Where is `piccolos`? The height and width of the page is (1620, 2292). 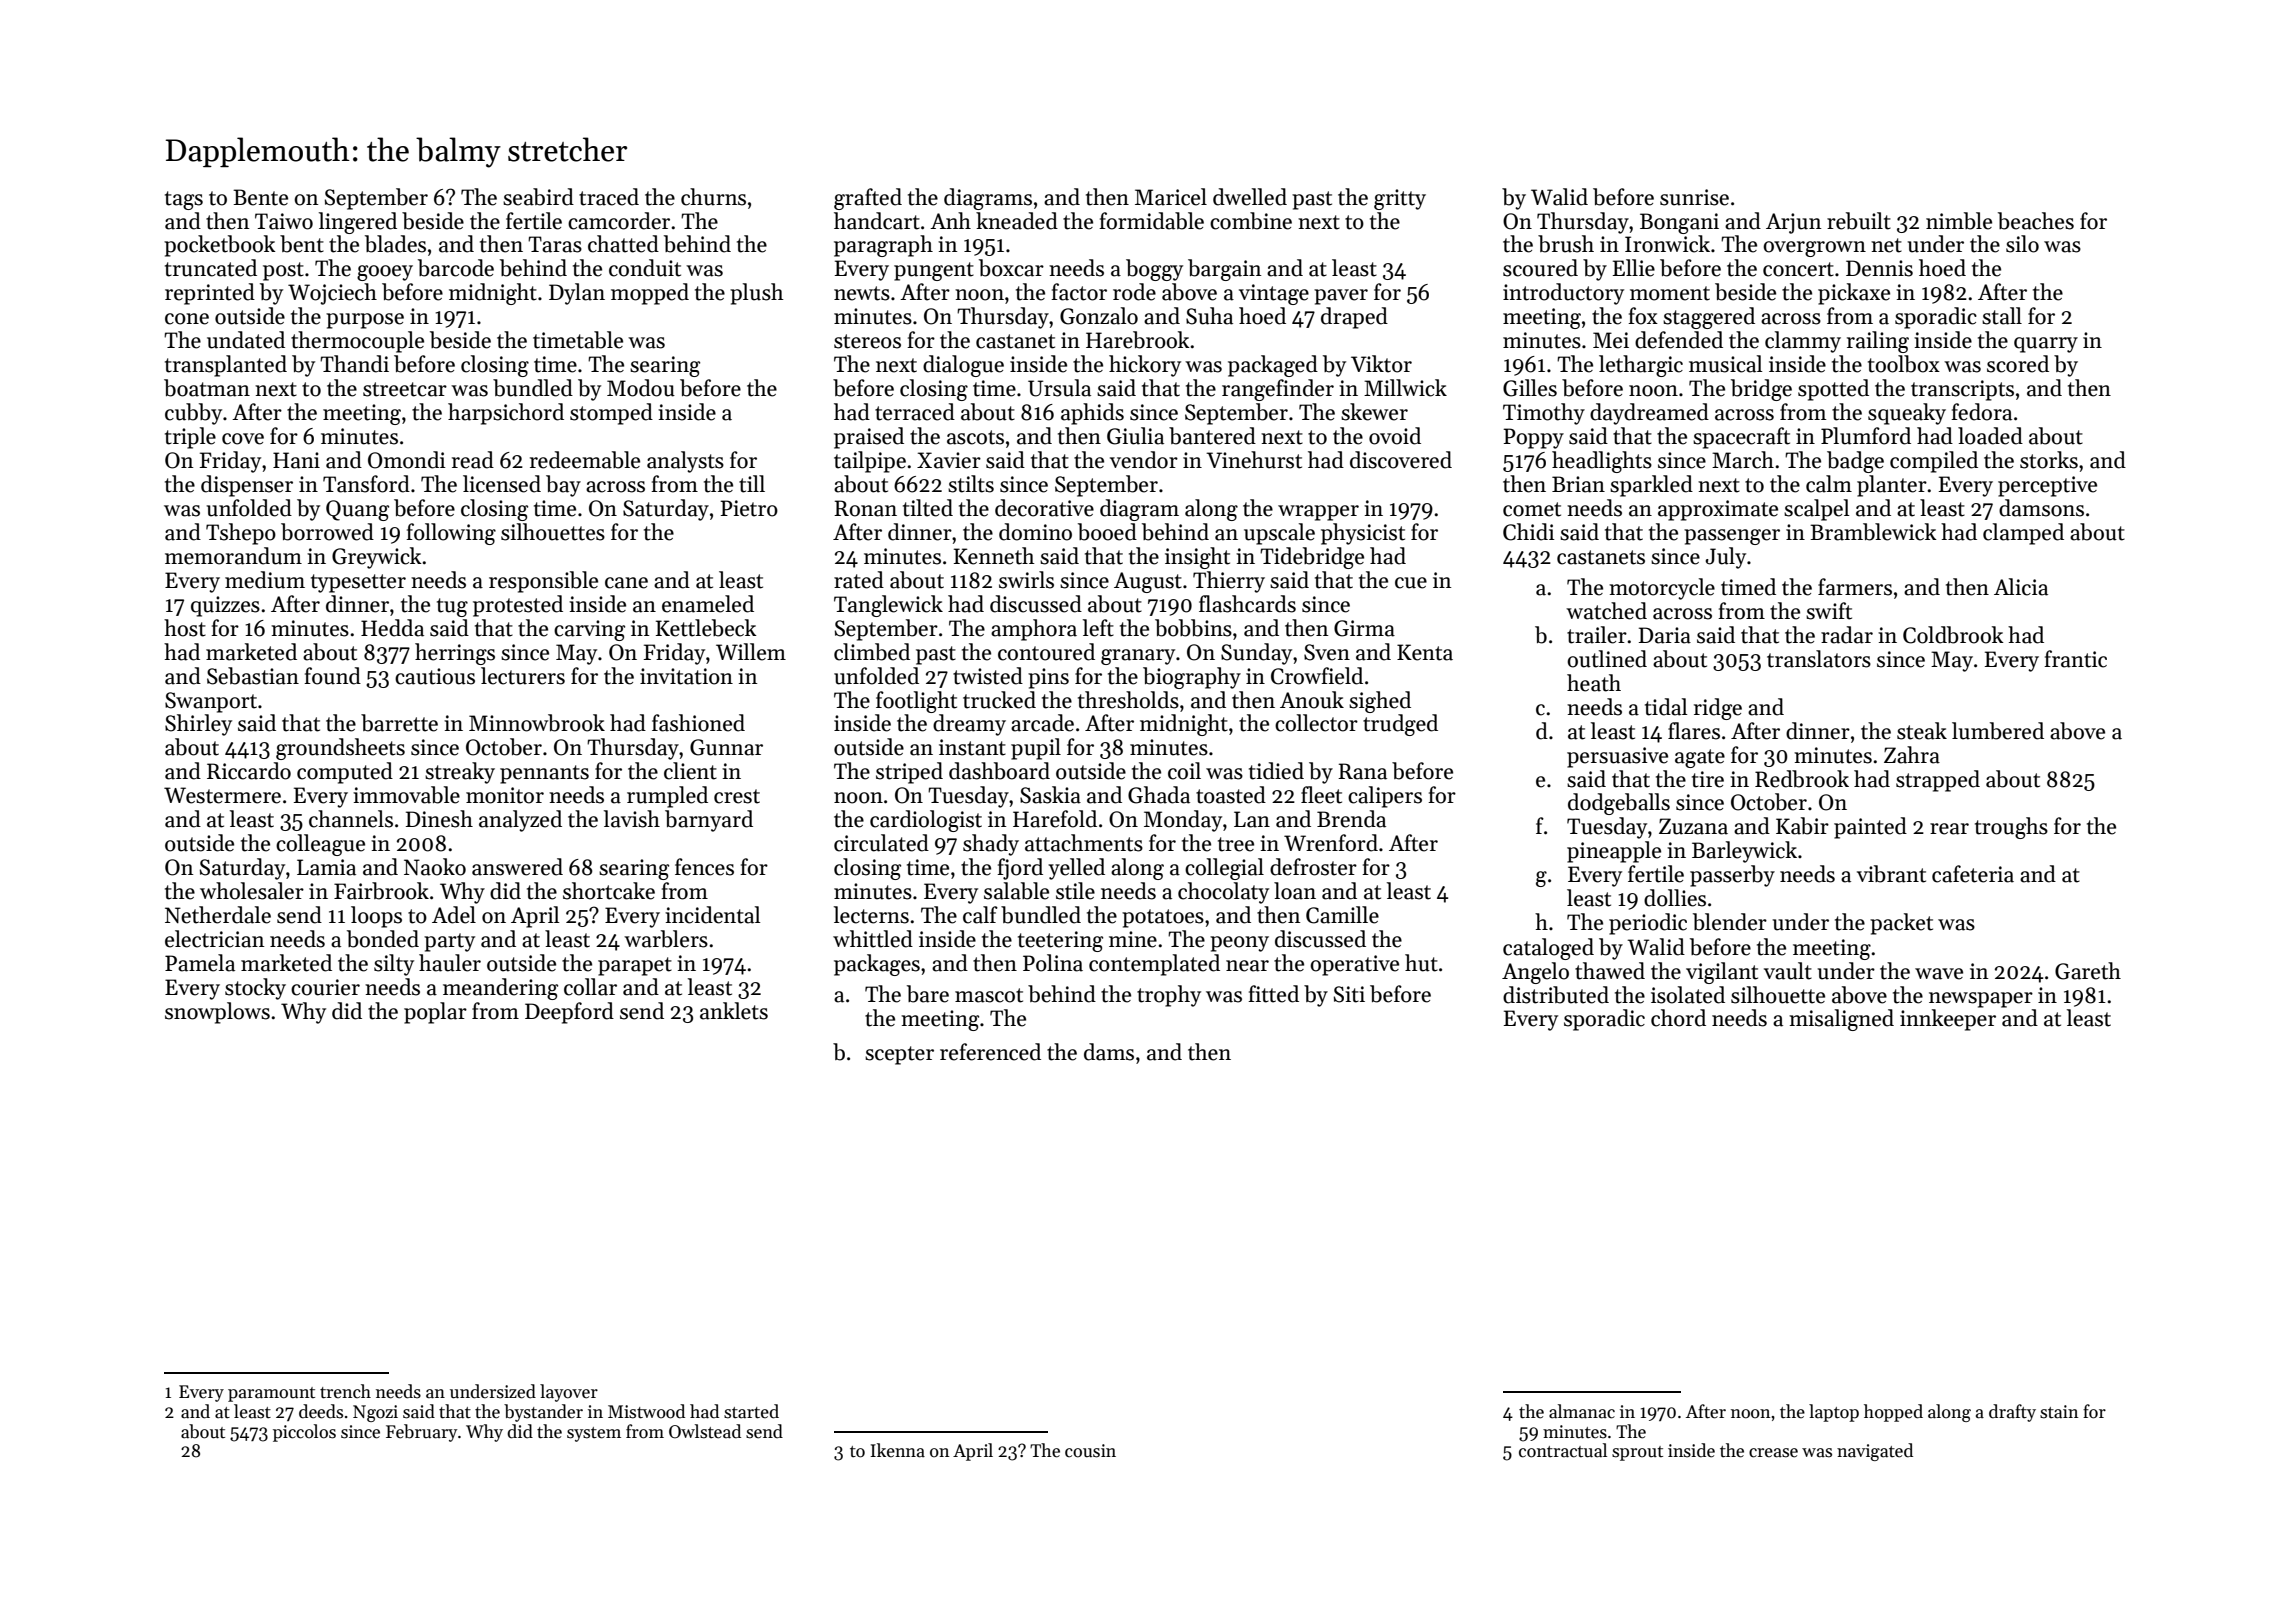 piccolos is located at coordinates (304, 1433).
